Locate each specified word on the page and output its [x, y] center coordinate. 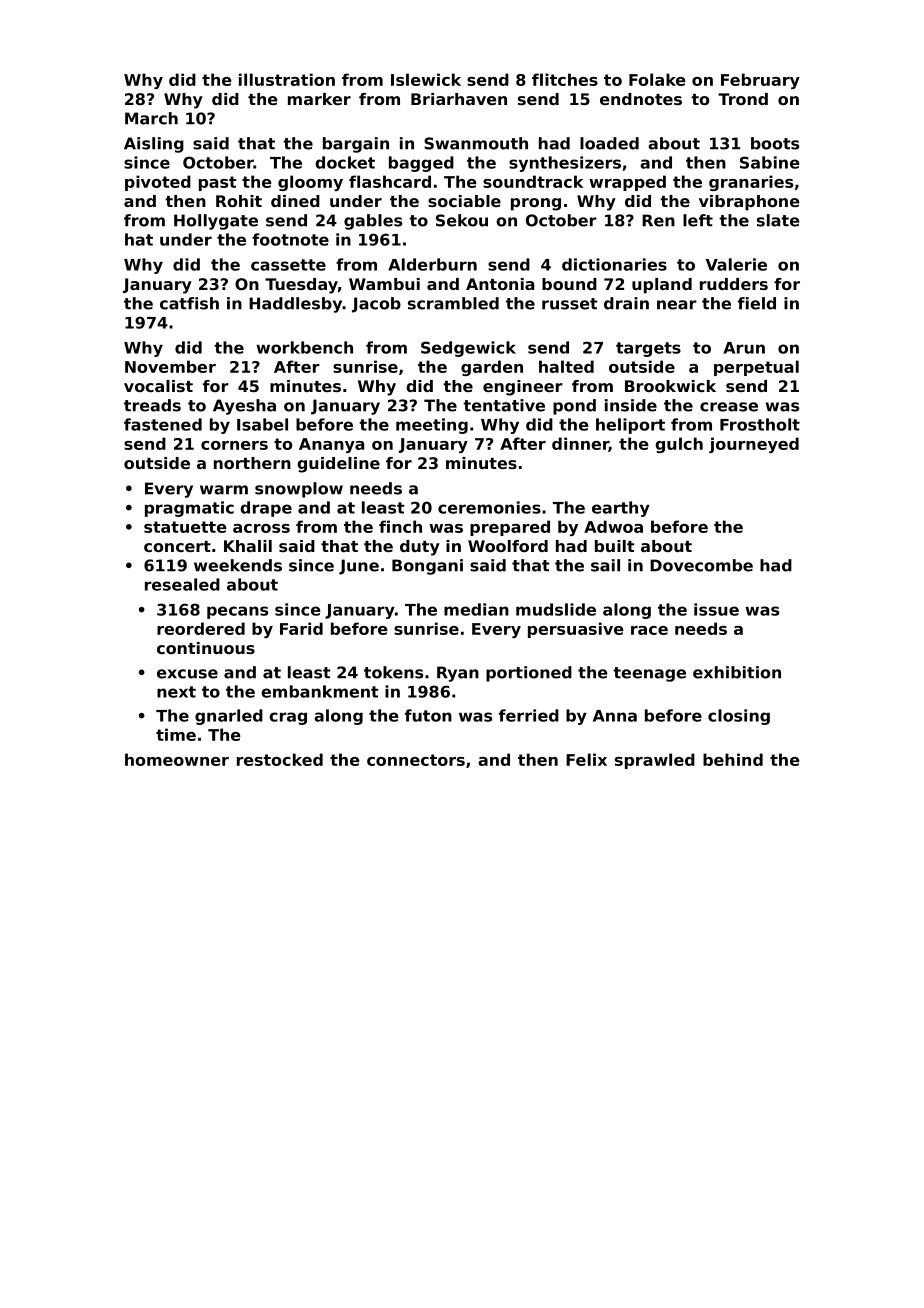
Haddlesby [296, 305]
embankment [319, 691]
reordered [201, 628]
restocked [280, 759]
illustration [287, 79]
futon [428, 715]
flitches [565, 79]
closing [739, 717]
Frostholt [760, 424]
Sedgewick [468, 349]
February [760, 81]
